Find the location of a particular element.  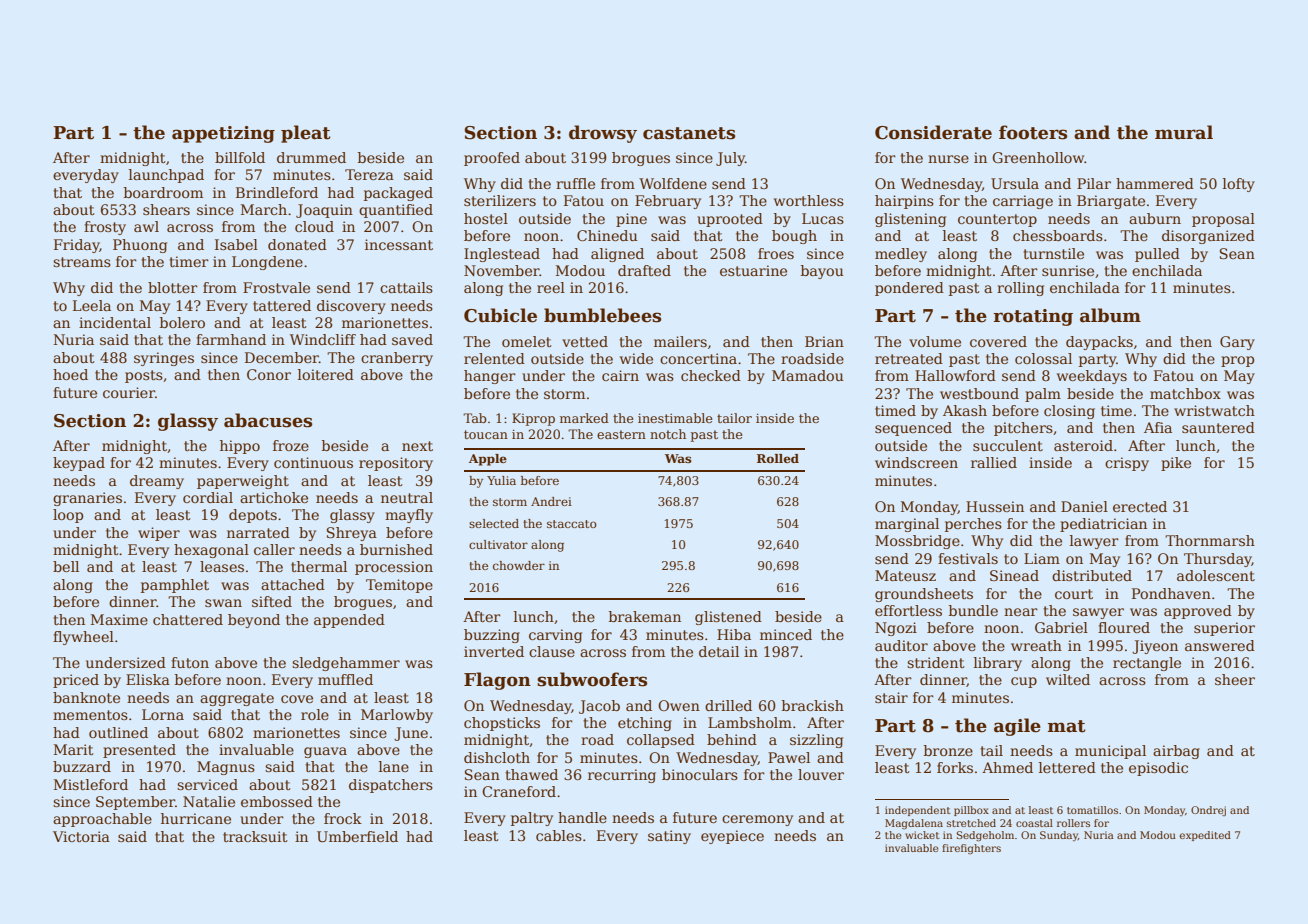

narrated is located at coordinates (258, 532).
